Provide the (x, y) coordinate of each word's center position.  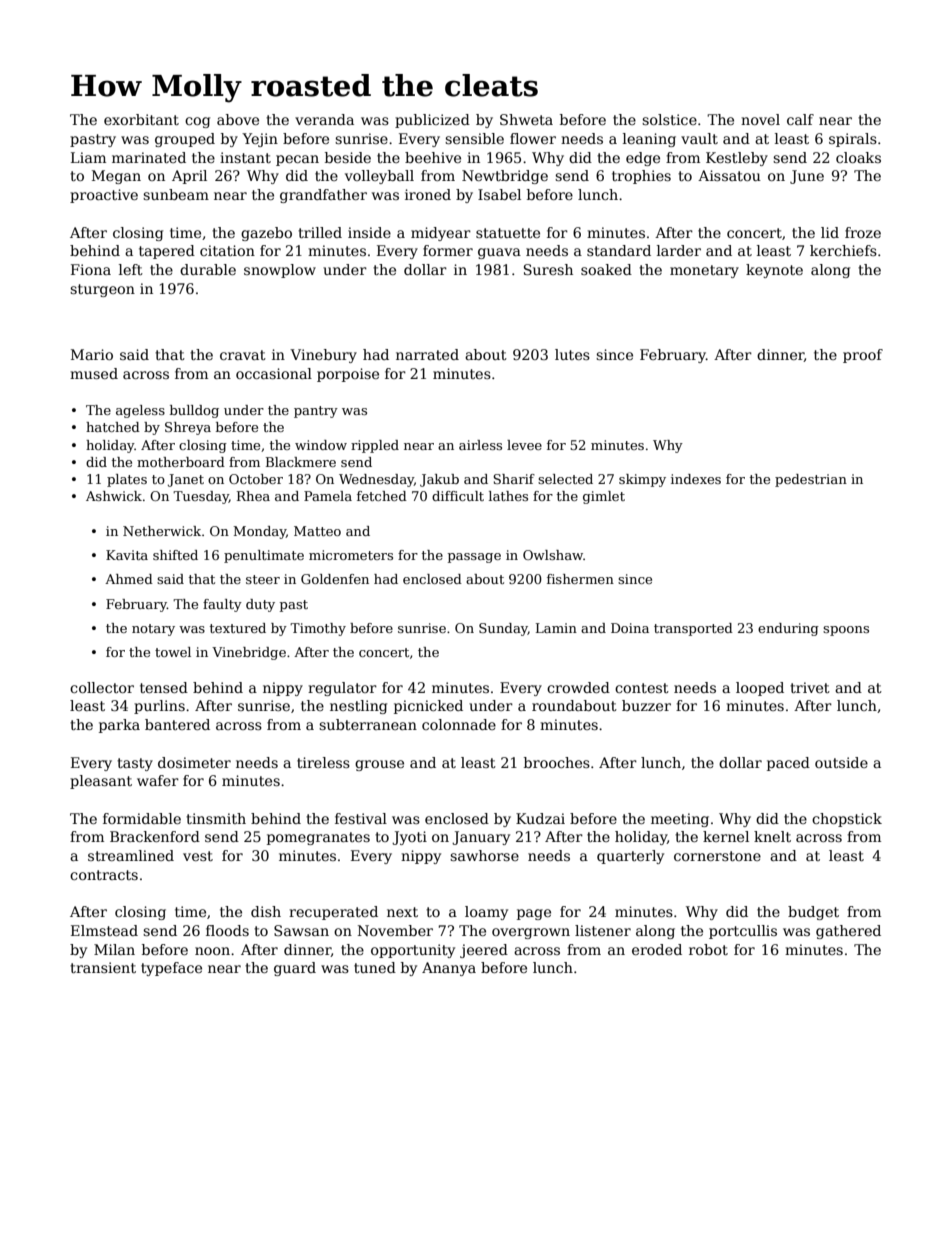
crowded (578, 687)
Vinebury (323, 356)
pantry (316, 412)
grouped (185, 140)
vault (699, 138)
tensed (164, 687)
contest (642, 688)
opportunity (413, 951)
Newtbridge (505, 177)
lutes (572, 354)
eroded (657, 949)
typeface (171, 969)
